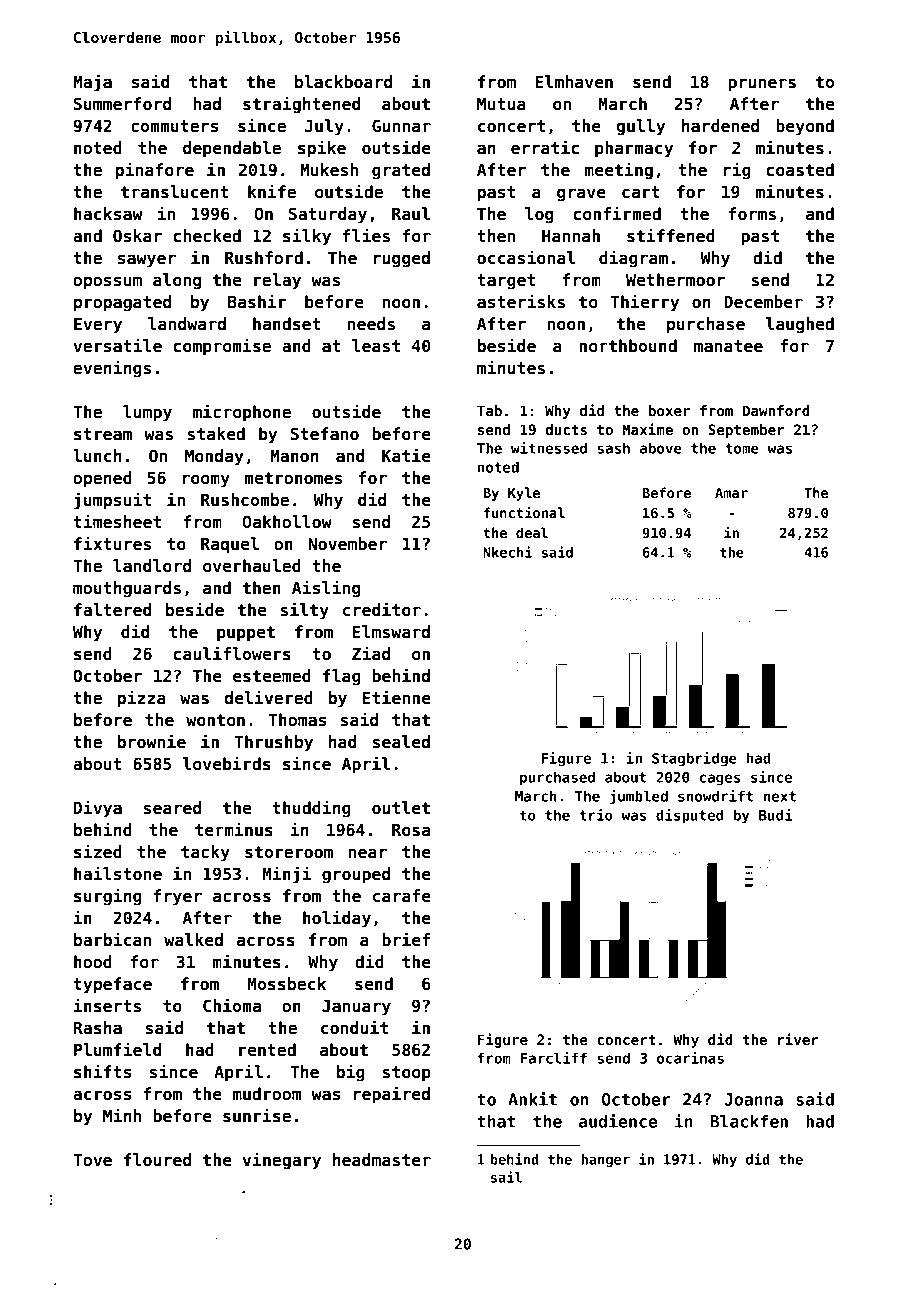 The image size is (908, 1316). I want to click on trio, so click(596, 815).
